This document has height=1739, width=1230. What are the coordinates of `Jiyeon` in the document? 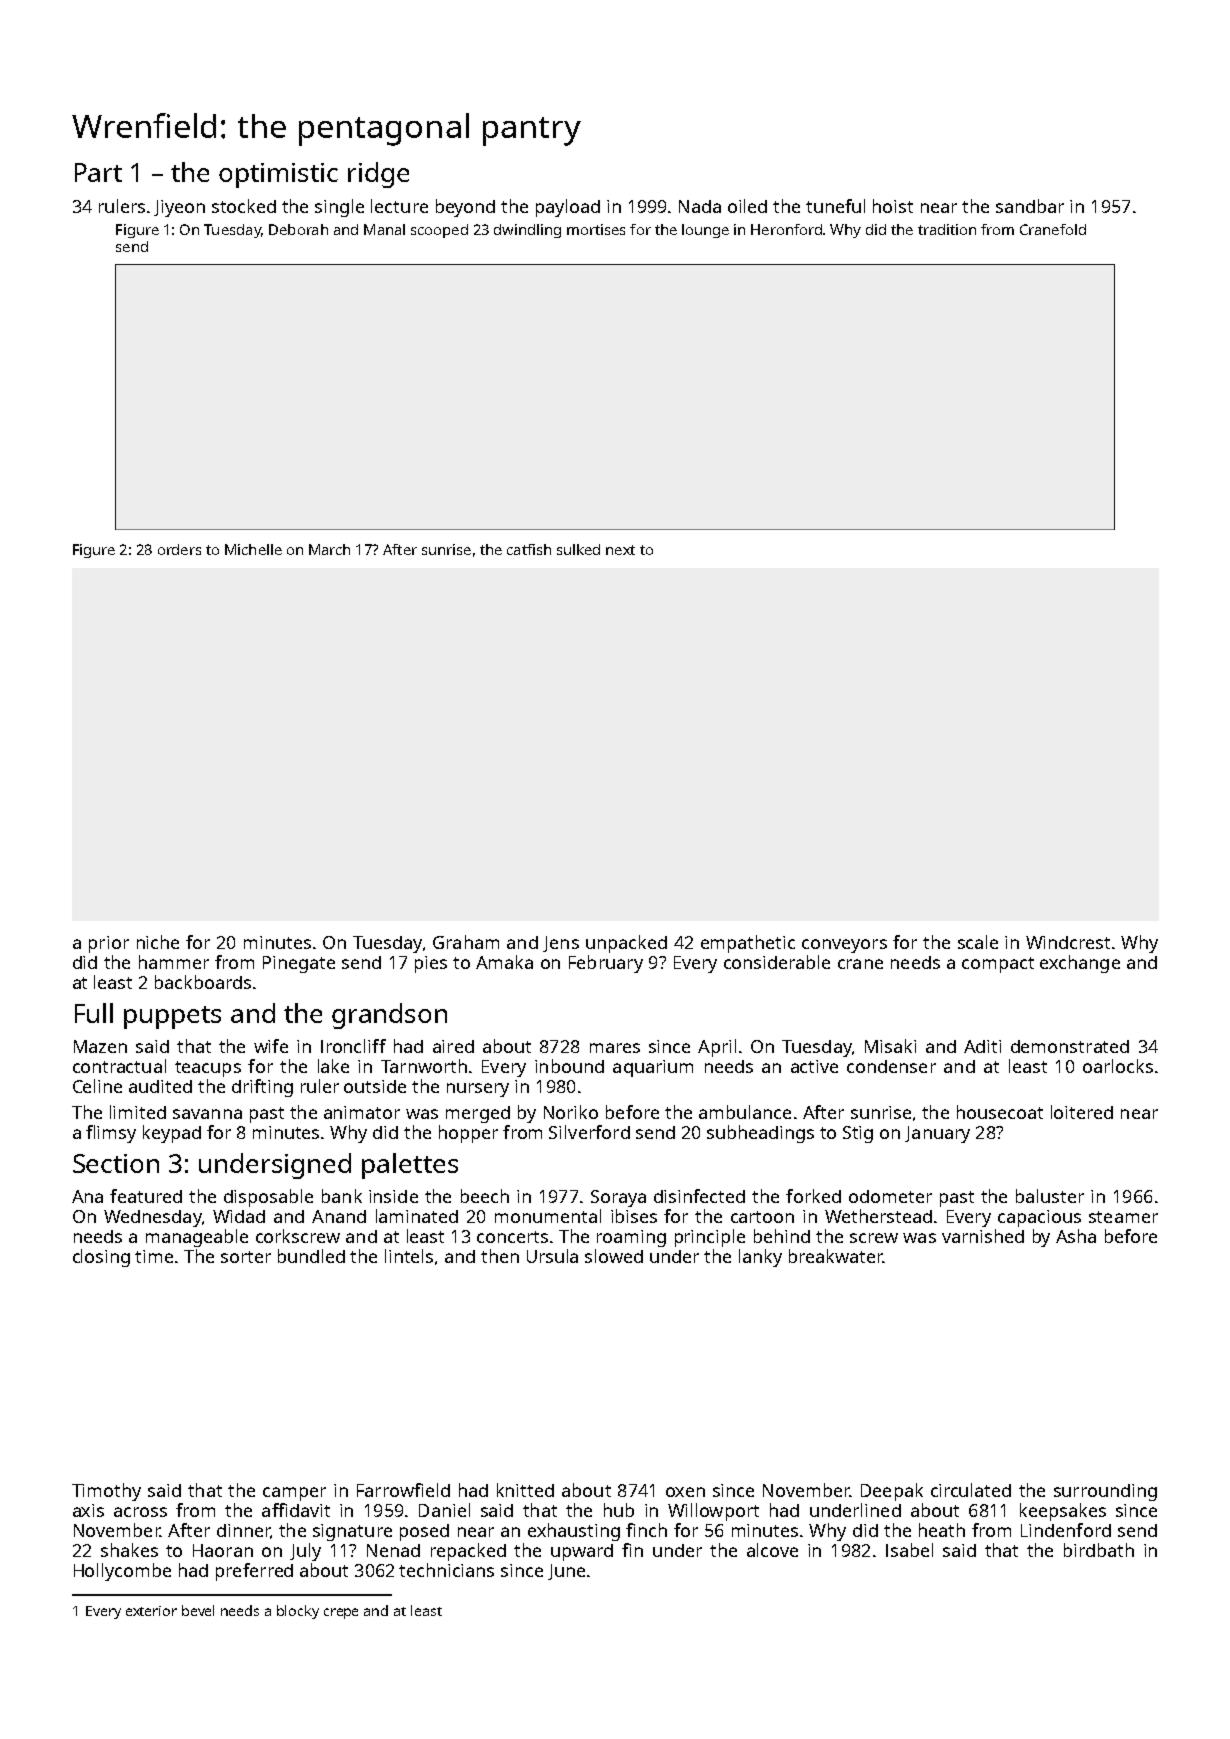 It's located at (179, 208).
